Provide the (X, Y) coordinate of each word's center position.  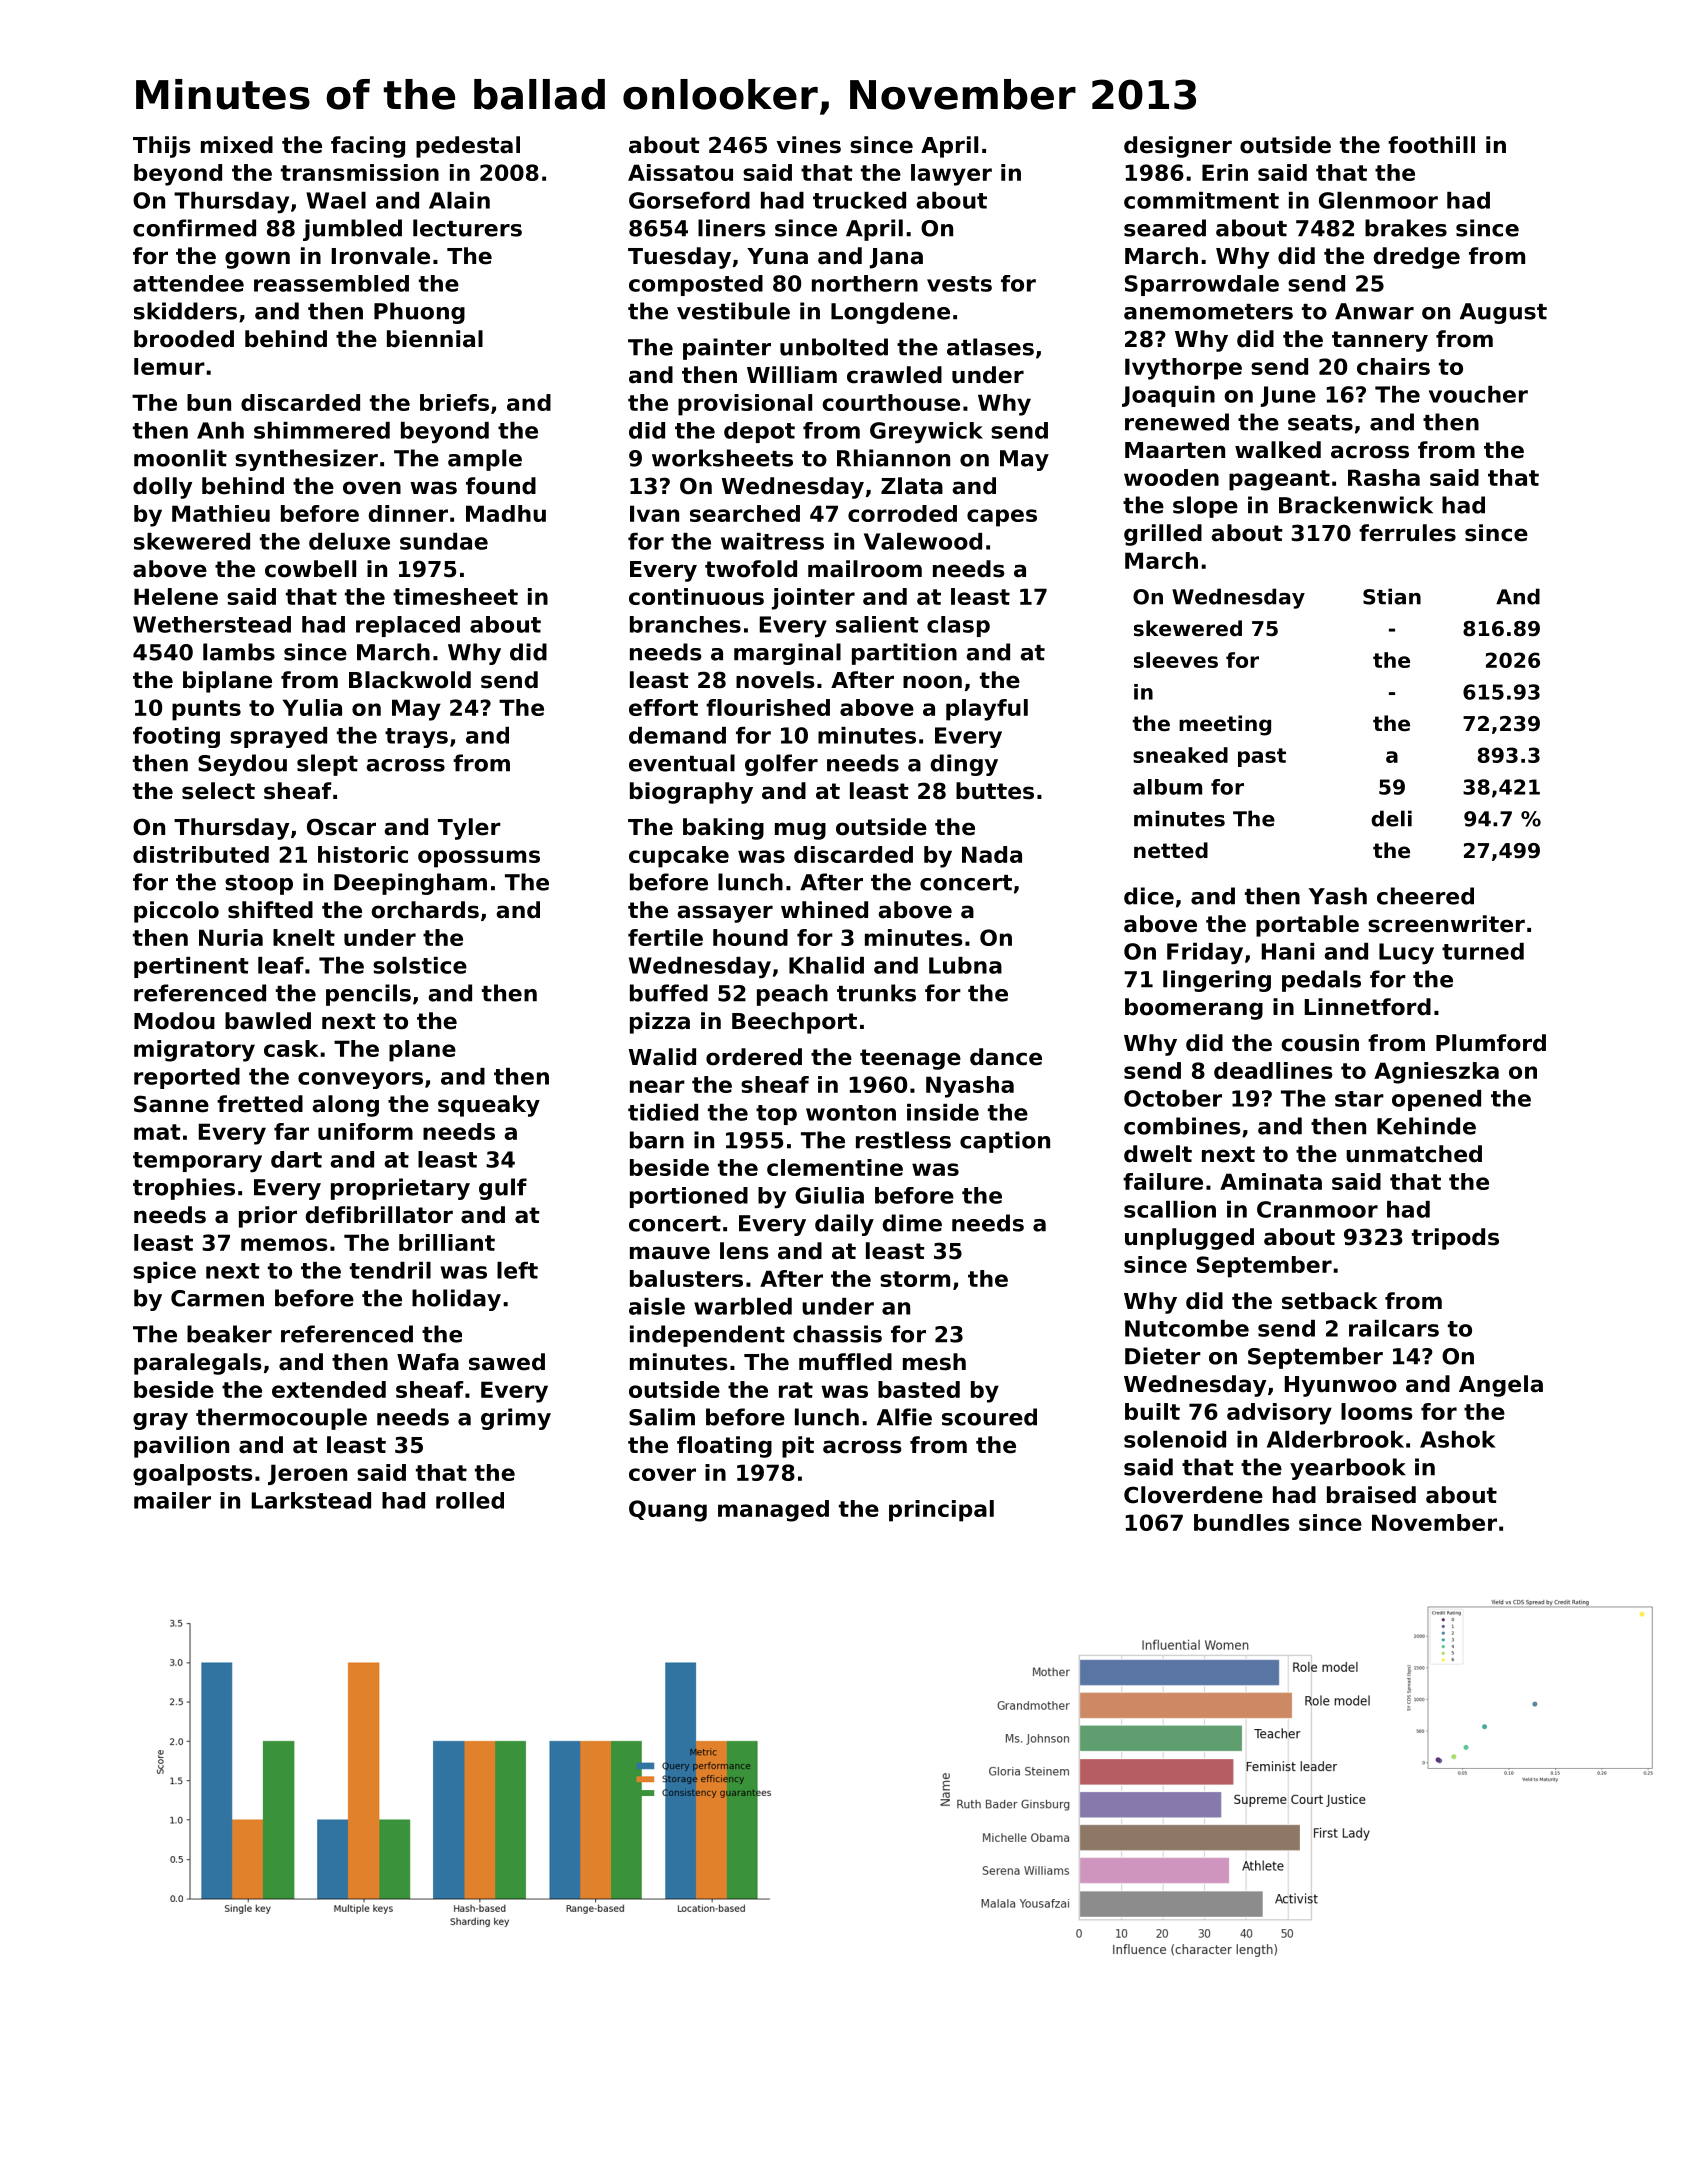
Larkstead (311, 1500)
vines (809, 145)
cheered (1425, 896)
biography (691, 793)
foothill (1431, 145)
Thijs (162, 147)
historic (363, 854)
